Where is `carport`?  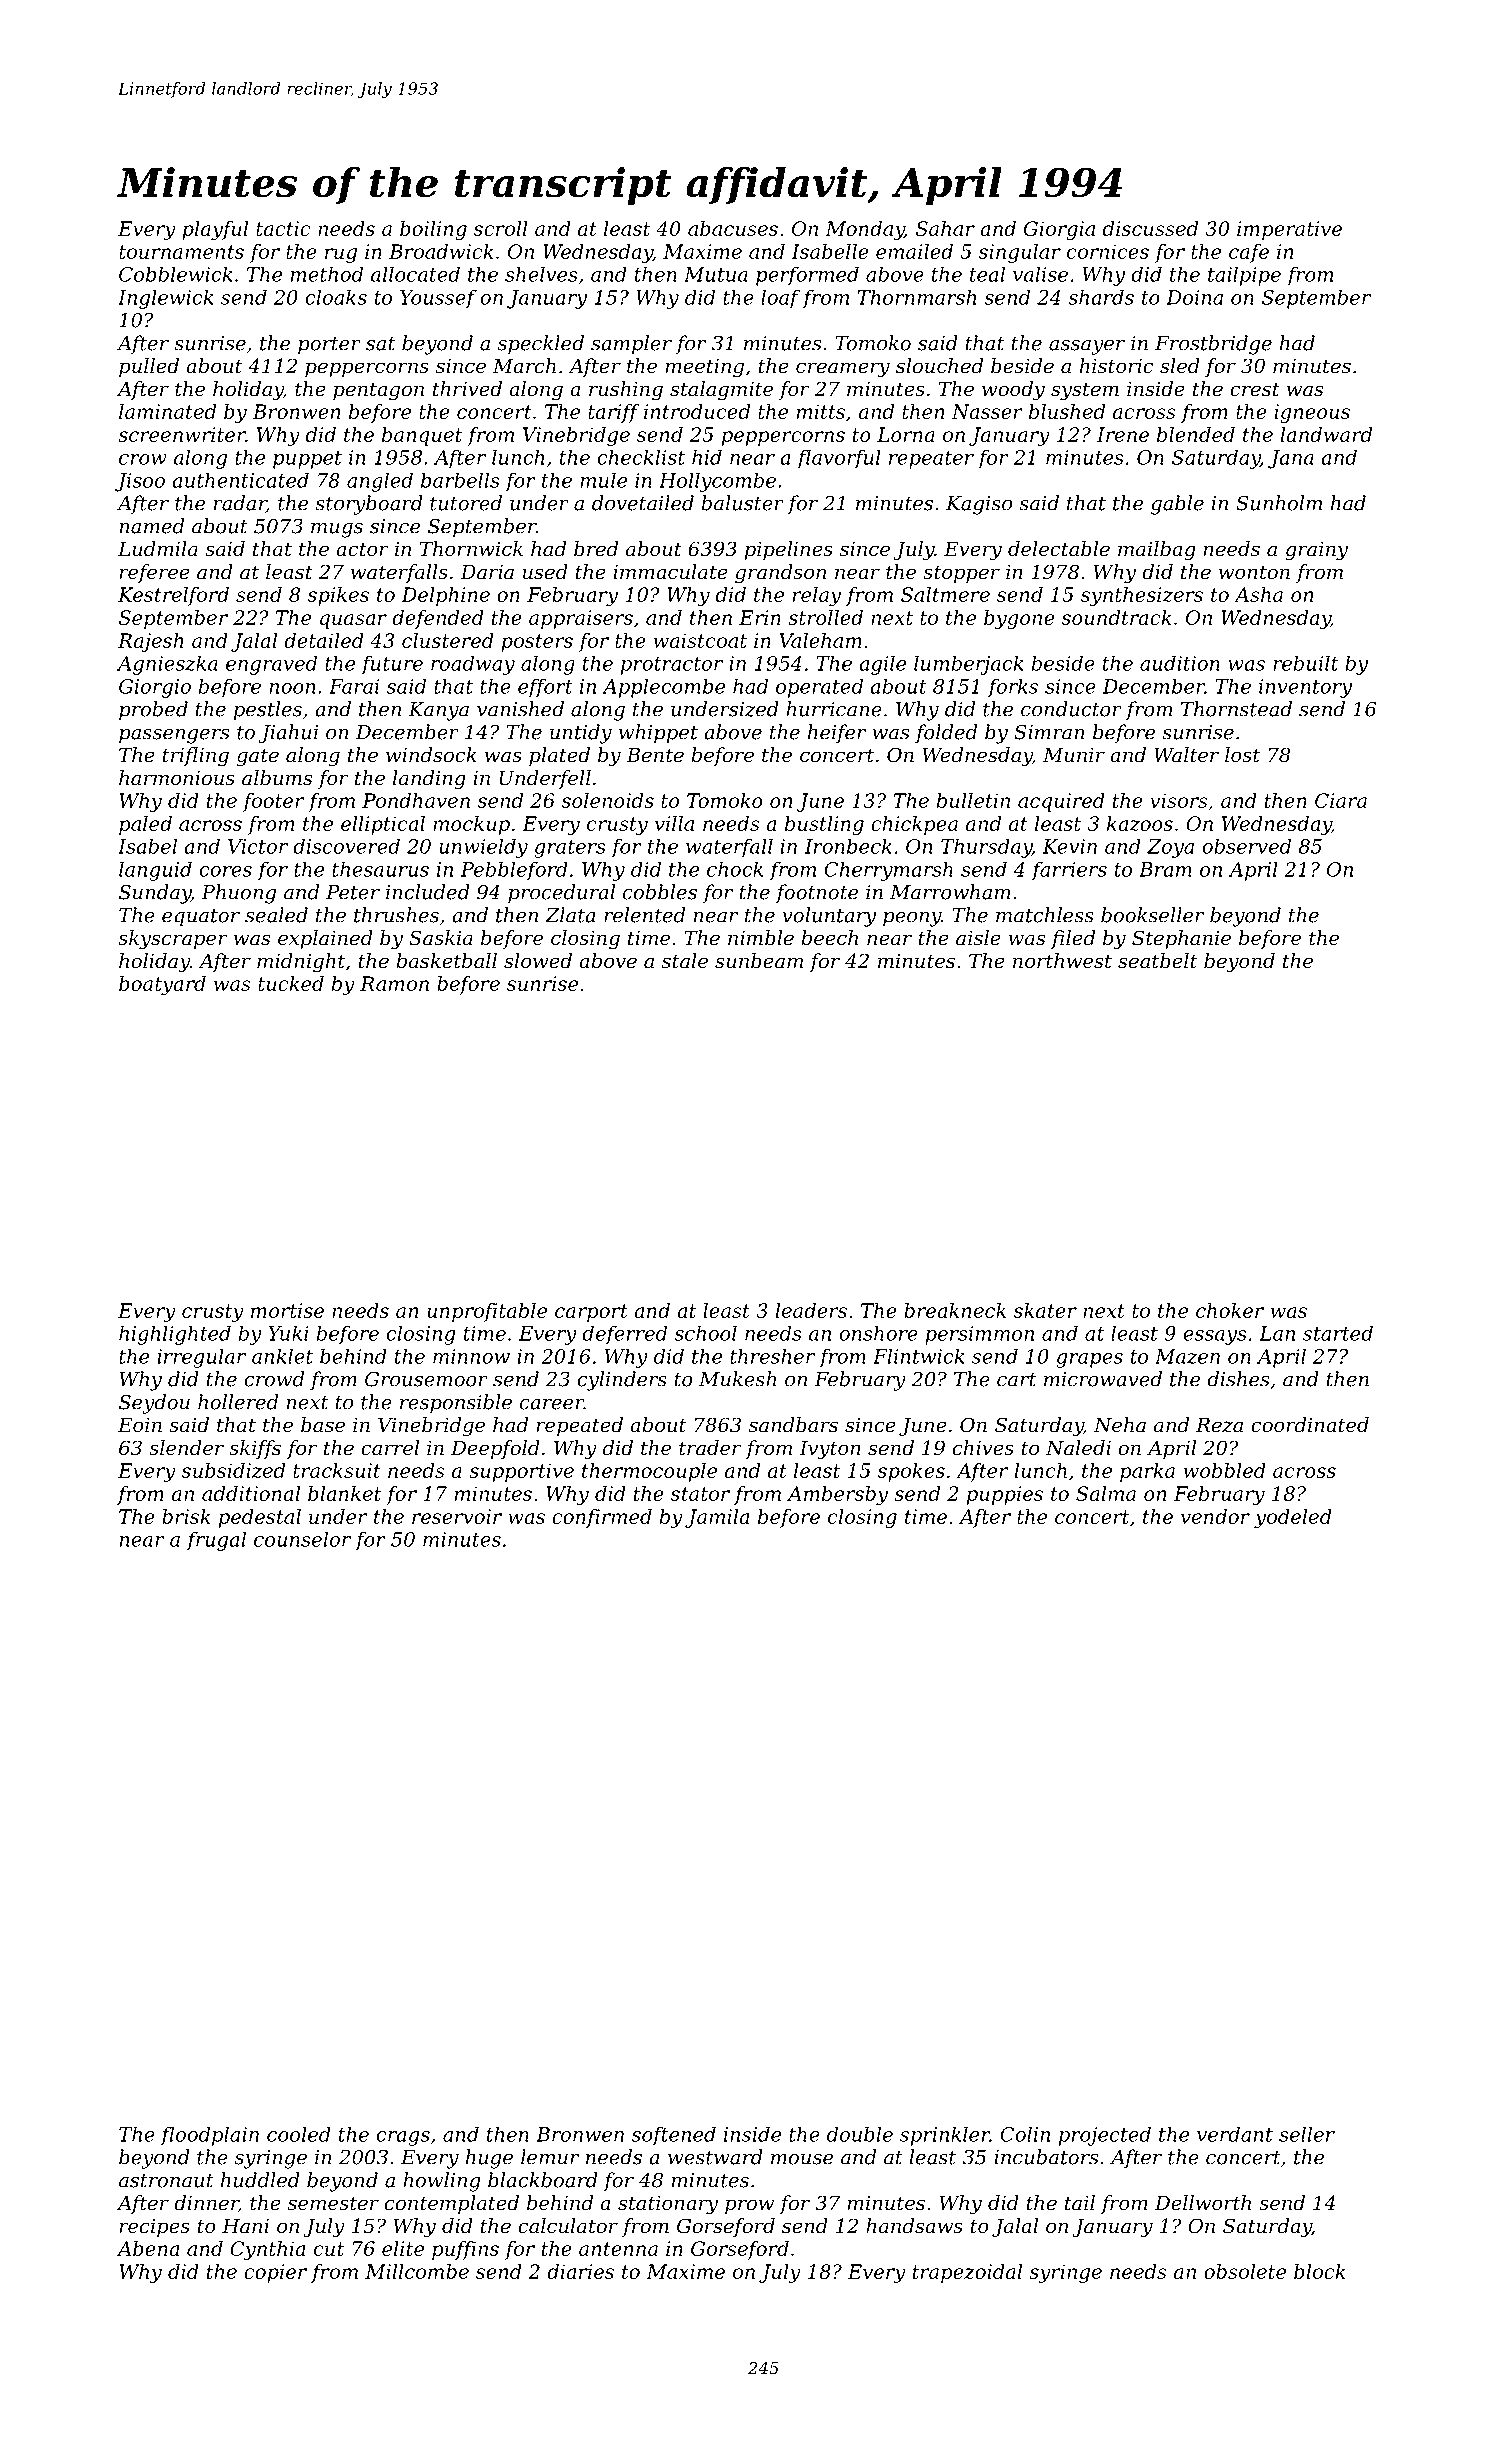 carport is located at coordinates (591, 1313).
